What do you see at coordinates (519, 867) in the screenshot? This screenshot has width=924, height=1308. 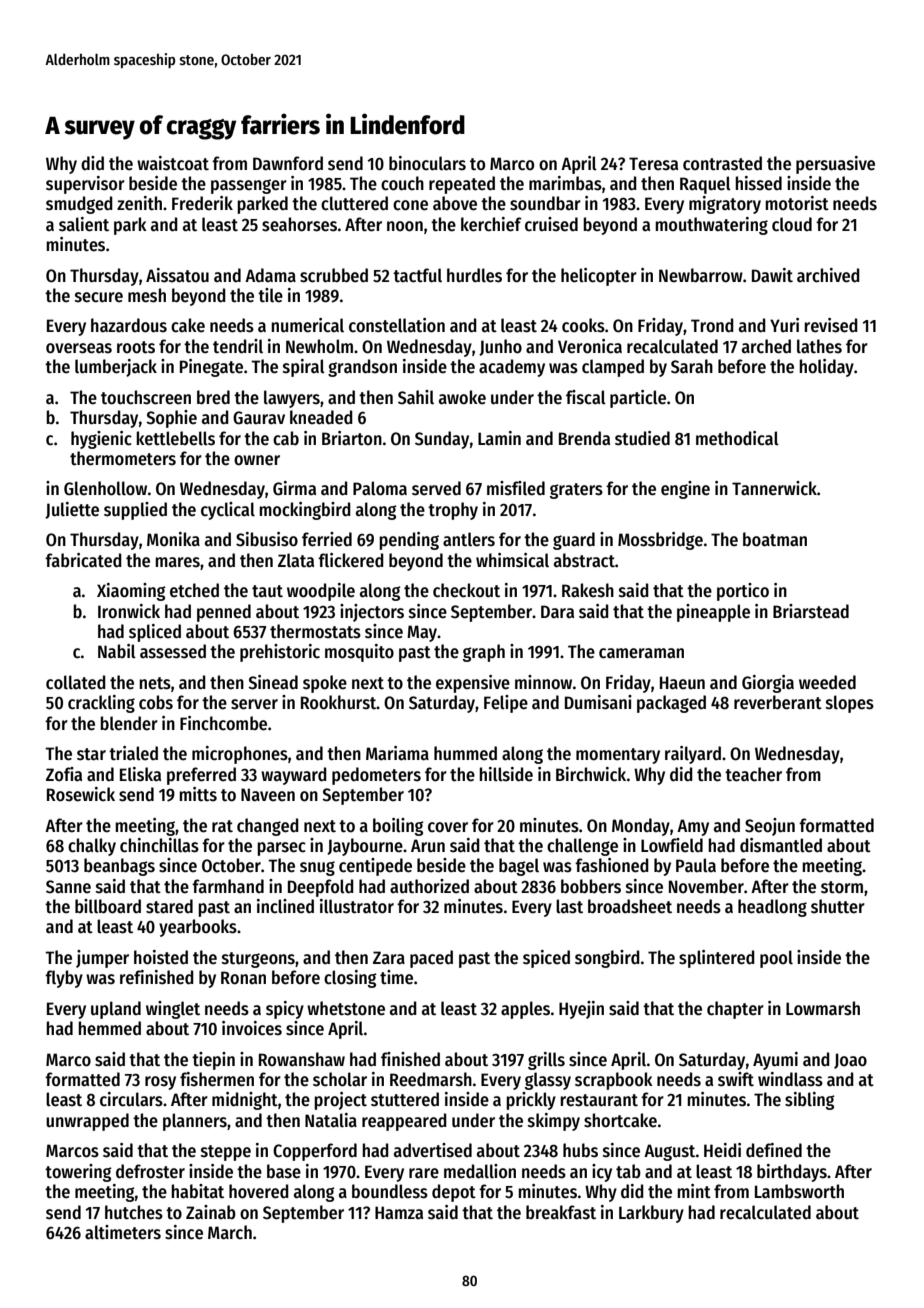 I see `bagel` at bounding box center [519, 867].
